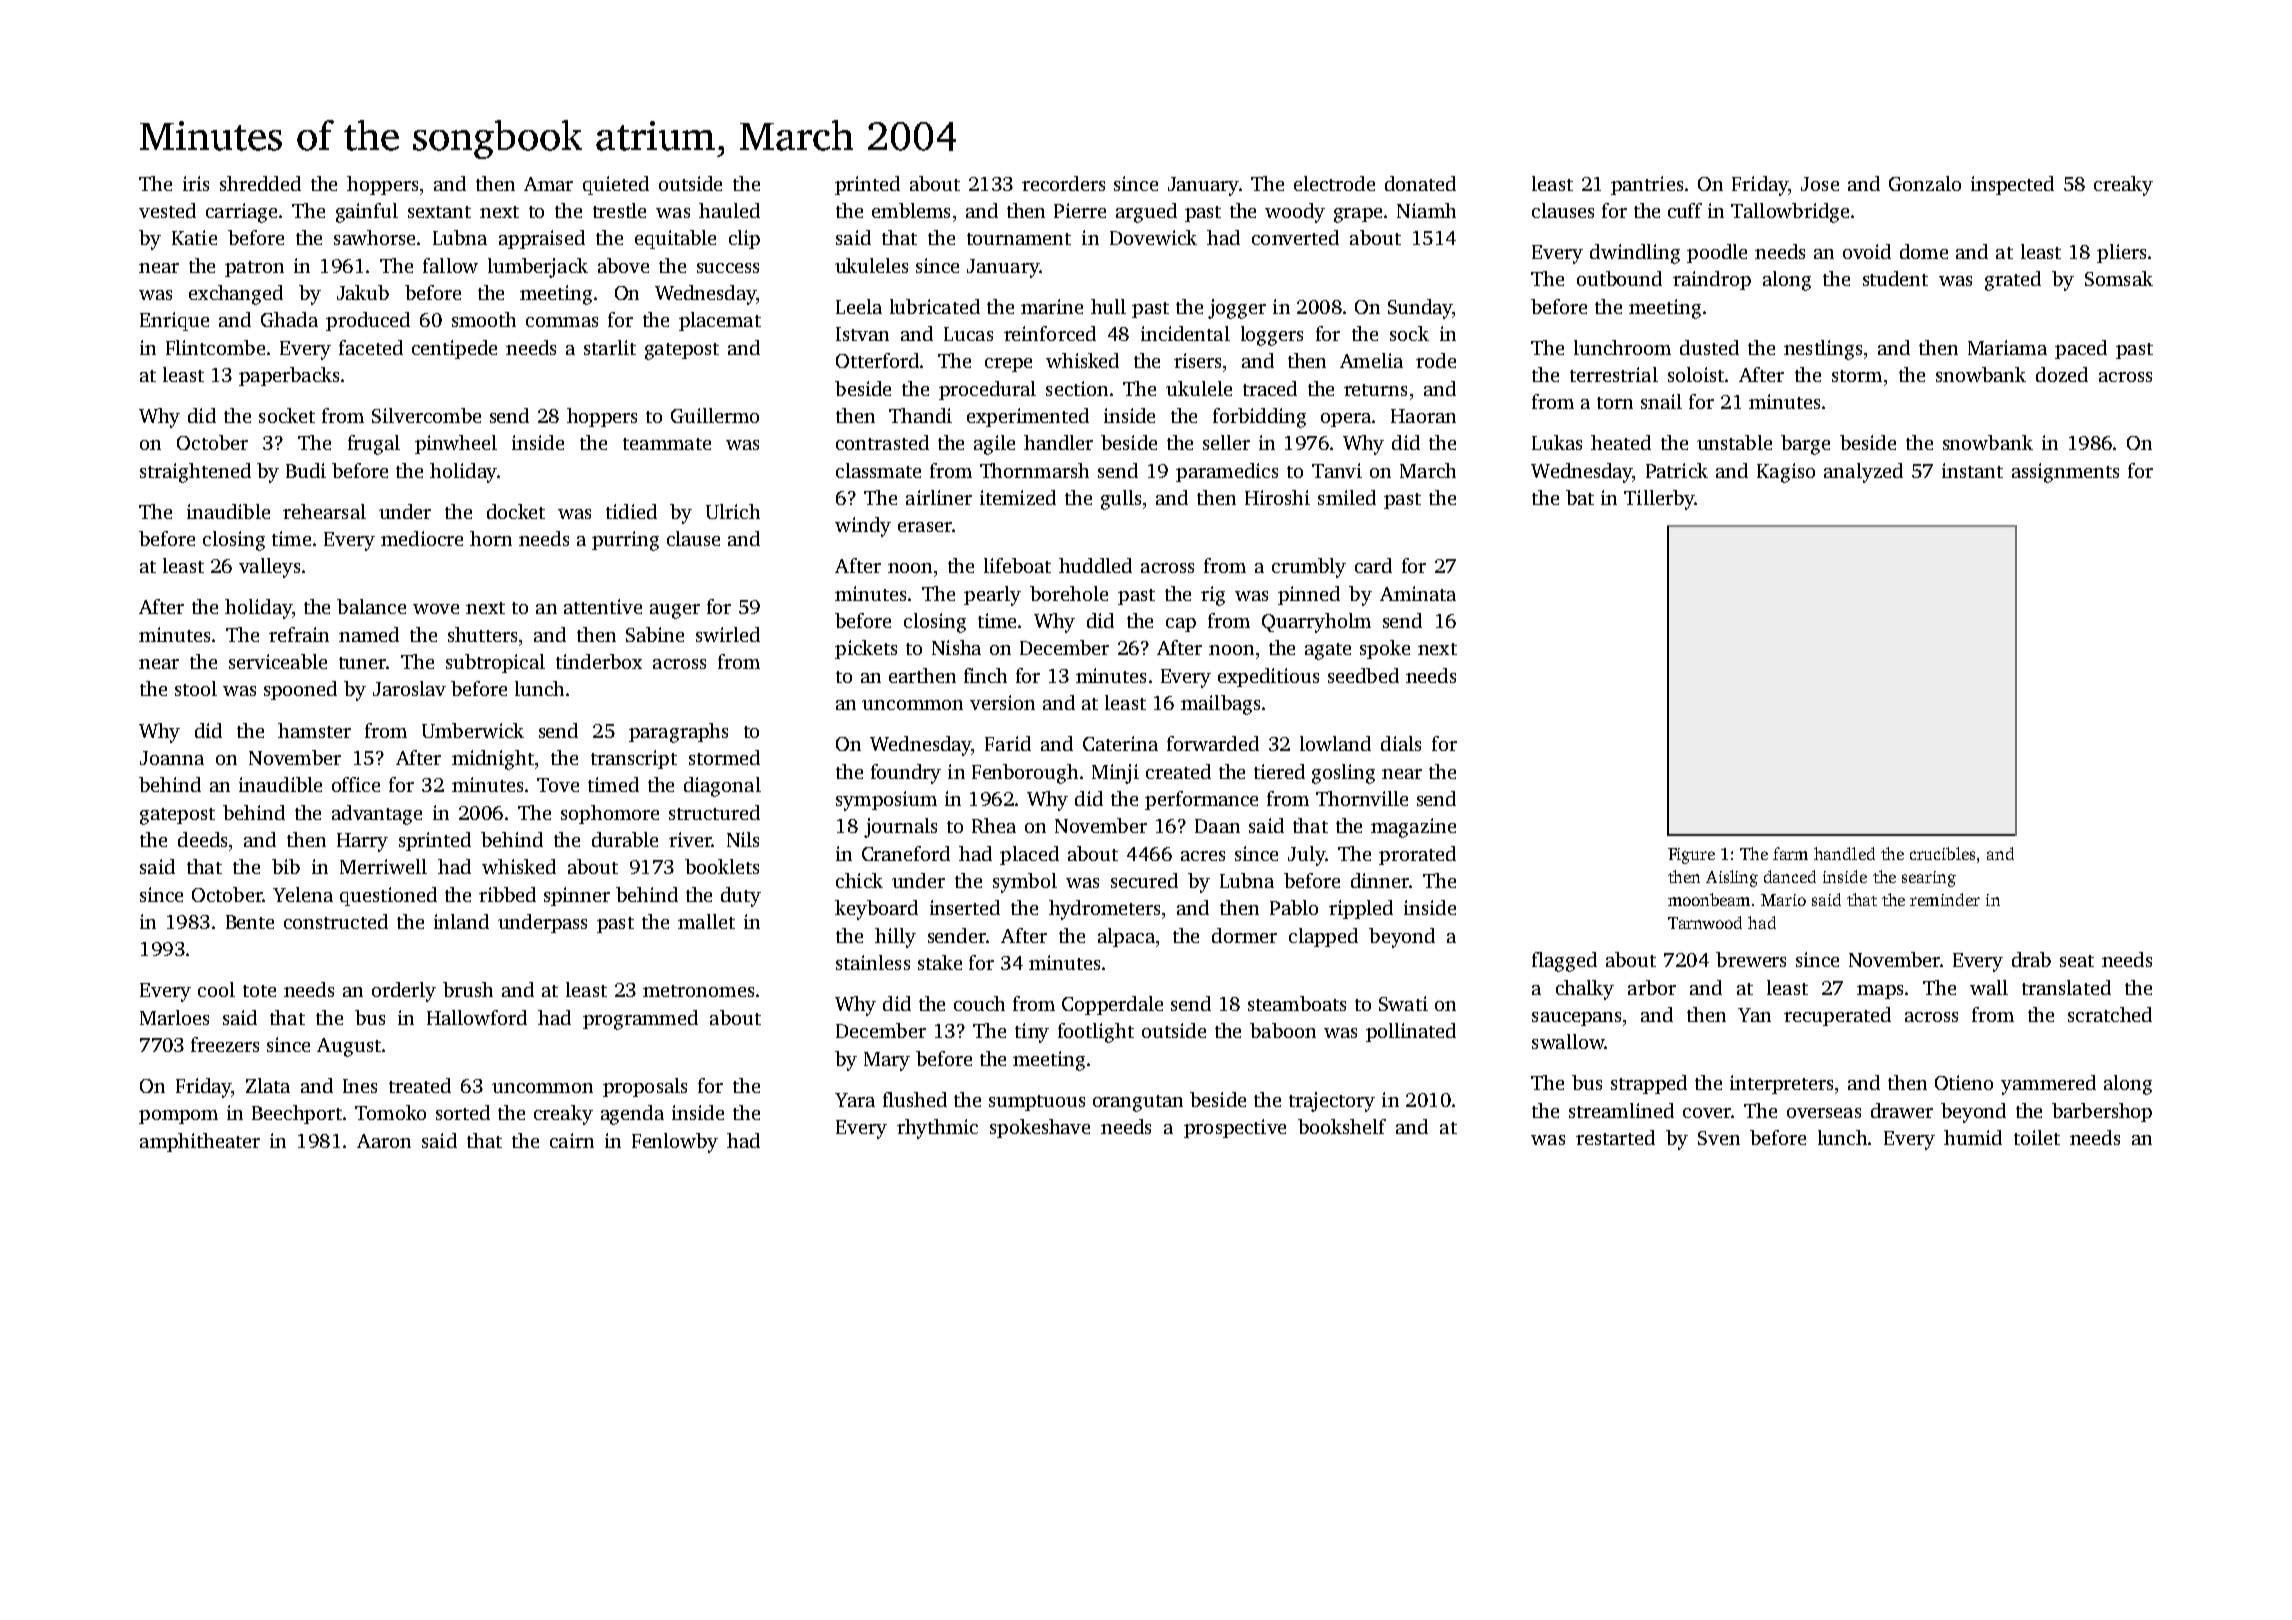 This screenshot has height=1620, width=2292. Describe the element at coordinates (1823, 350) in the screenshot. I see `nestlings` at that location.
